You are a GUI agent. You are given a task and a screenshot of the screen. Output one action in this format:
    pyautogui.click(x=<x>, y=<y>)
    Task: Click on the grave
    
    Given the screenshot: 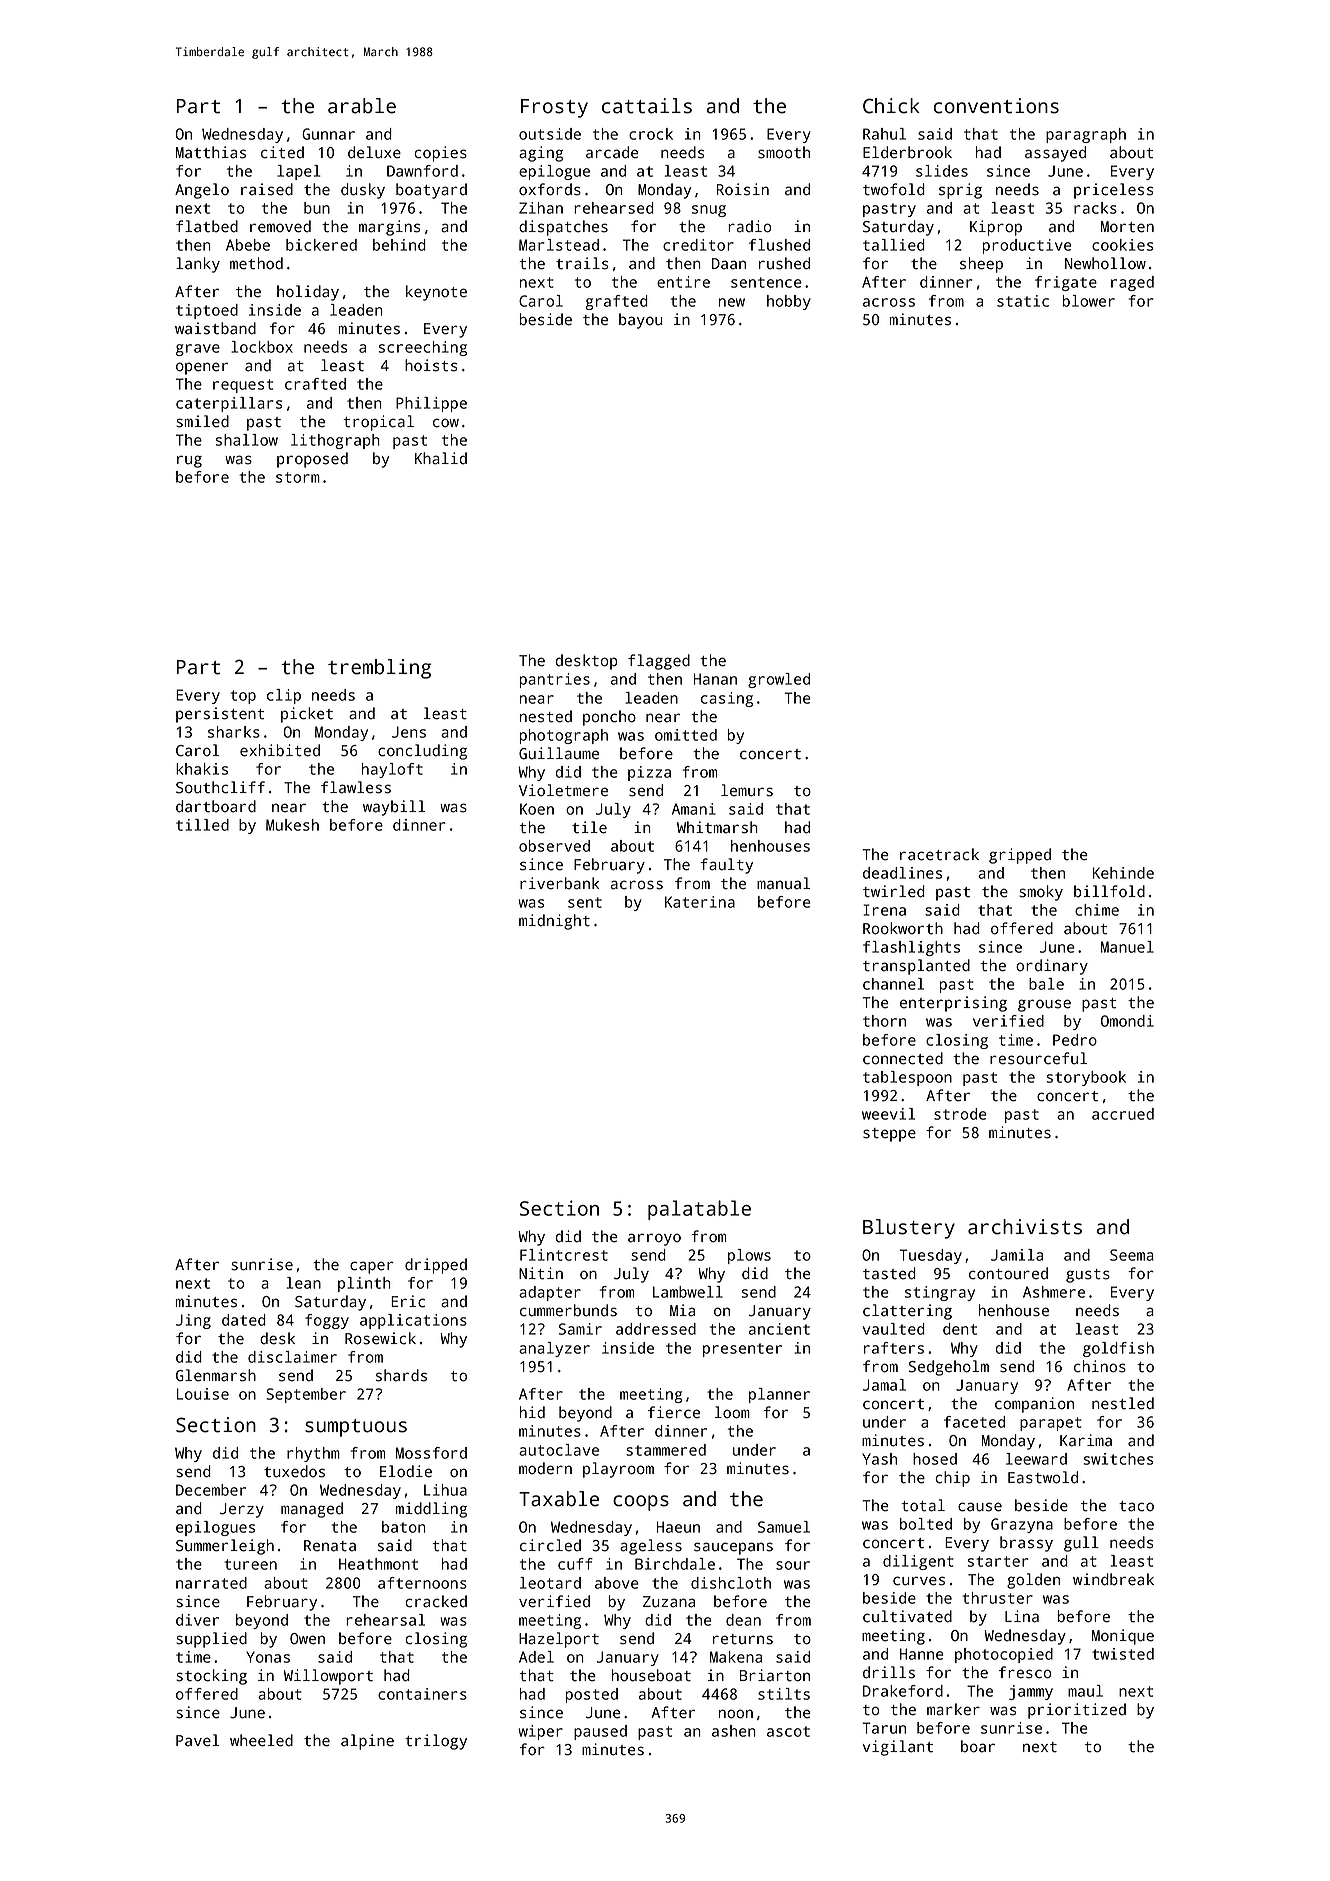 What is the action you would take?
    pyautogui.click(x=198, y=350)
